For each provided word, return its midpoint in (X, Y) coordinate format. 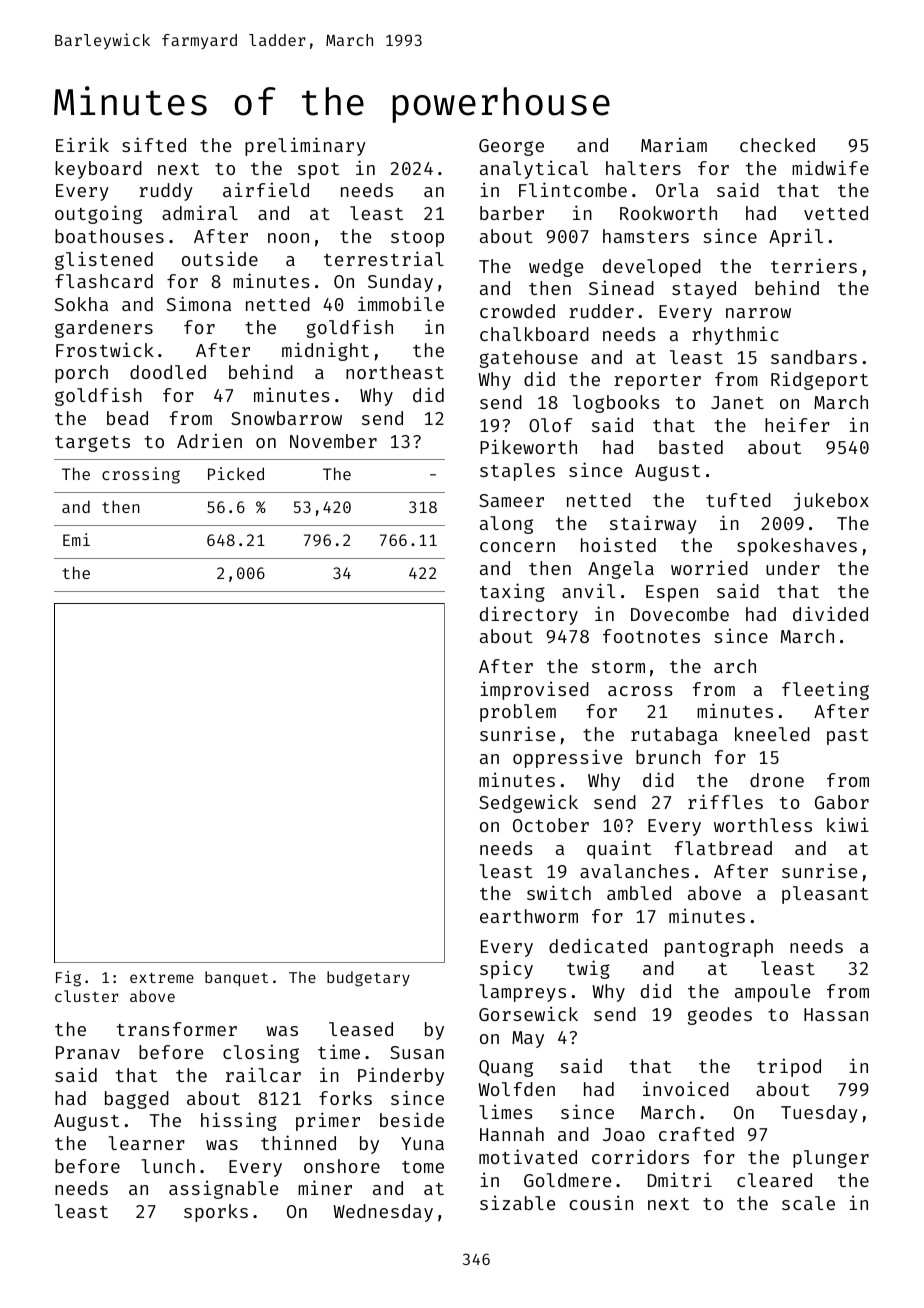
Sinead (621, 287)
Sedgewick (528, 803)
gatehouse (529, 359)
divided (830, 613)
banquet (236, 979)
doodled (168, 372)
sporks (216, 1213)
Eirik (82, 144)
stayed (704, 290)
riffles (725, 801)
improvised (534, 690)
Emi (76, 539)
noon (288, 238)
